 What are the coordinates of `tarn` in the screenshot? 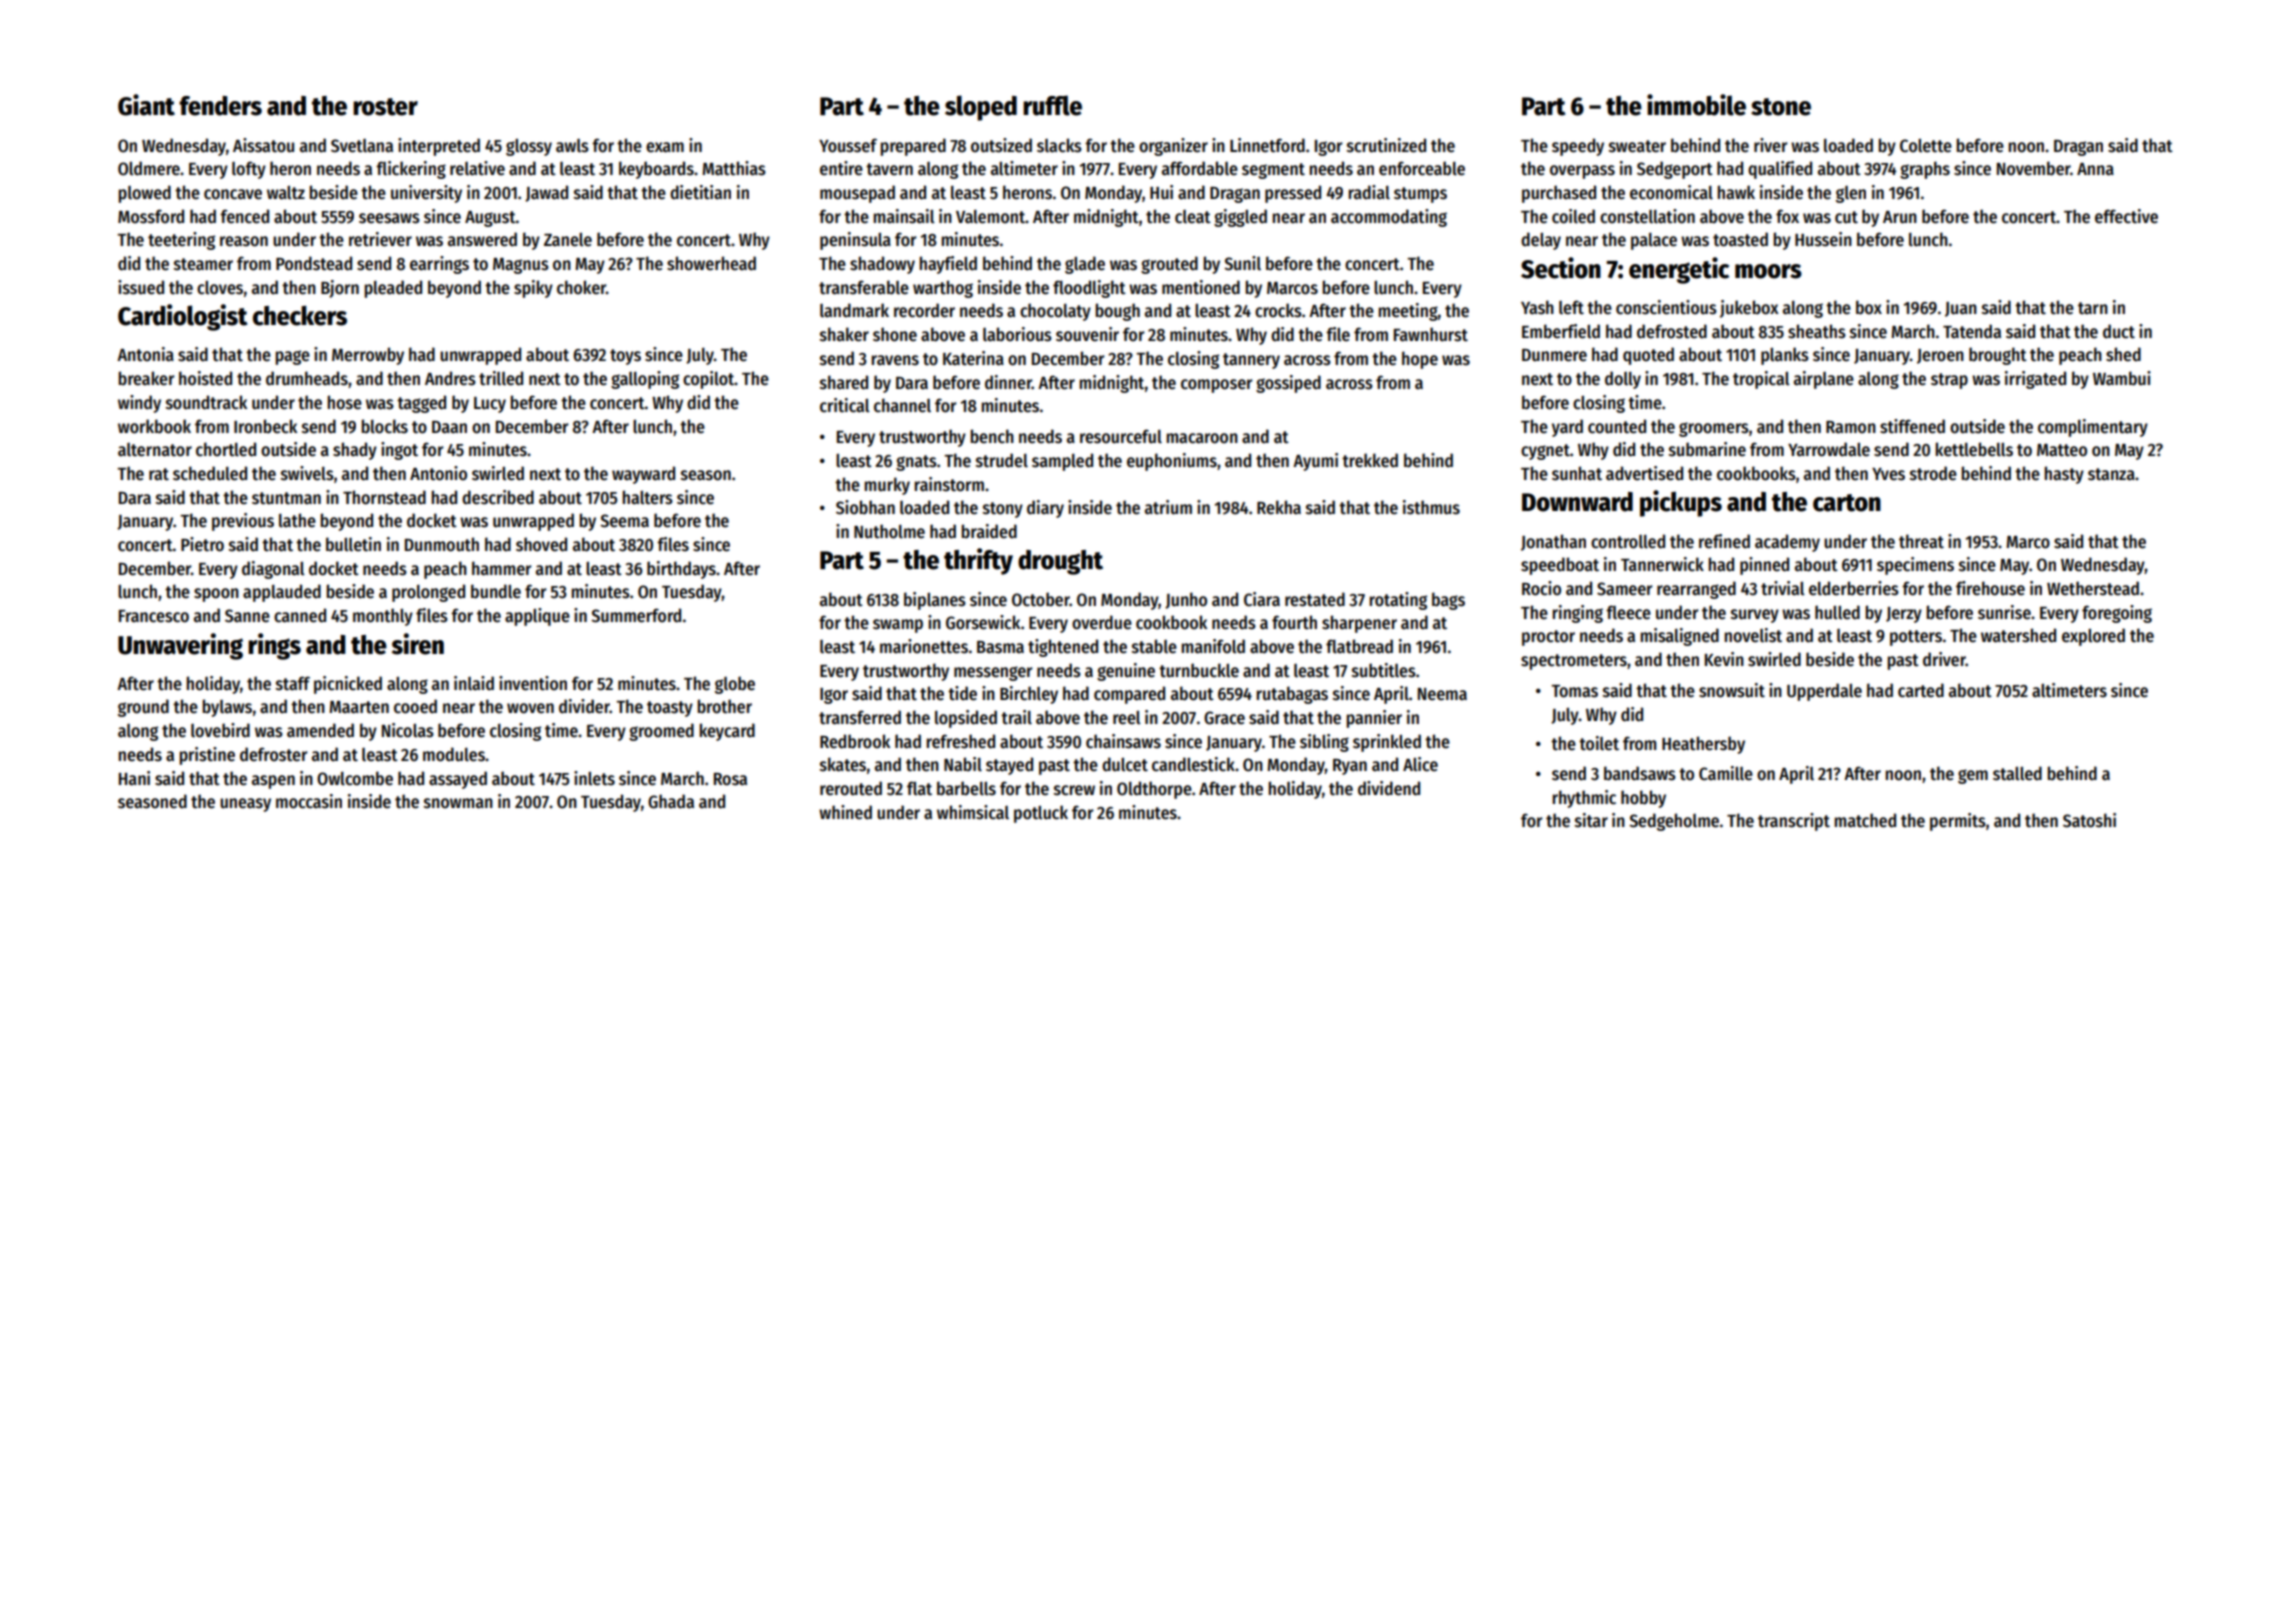 It's located at (2093, 308).
